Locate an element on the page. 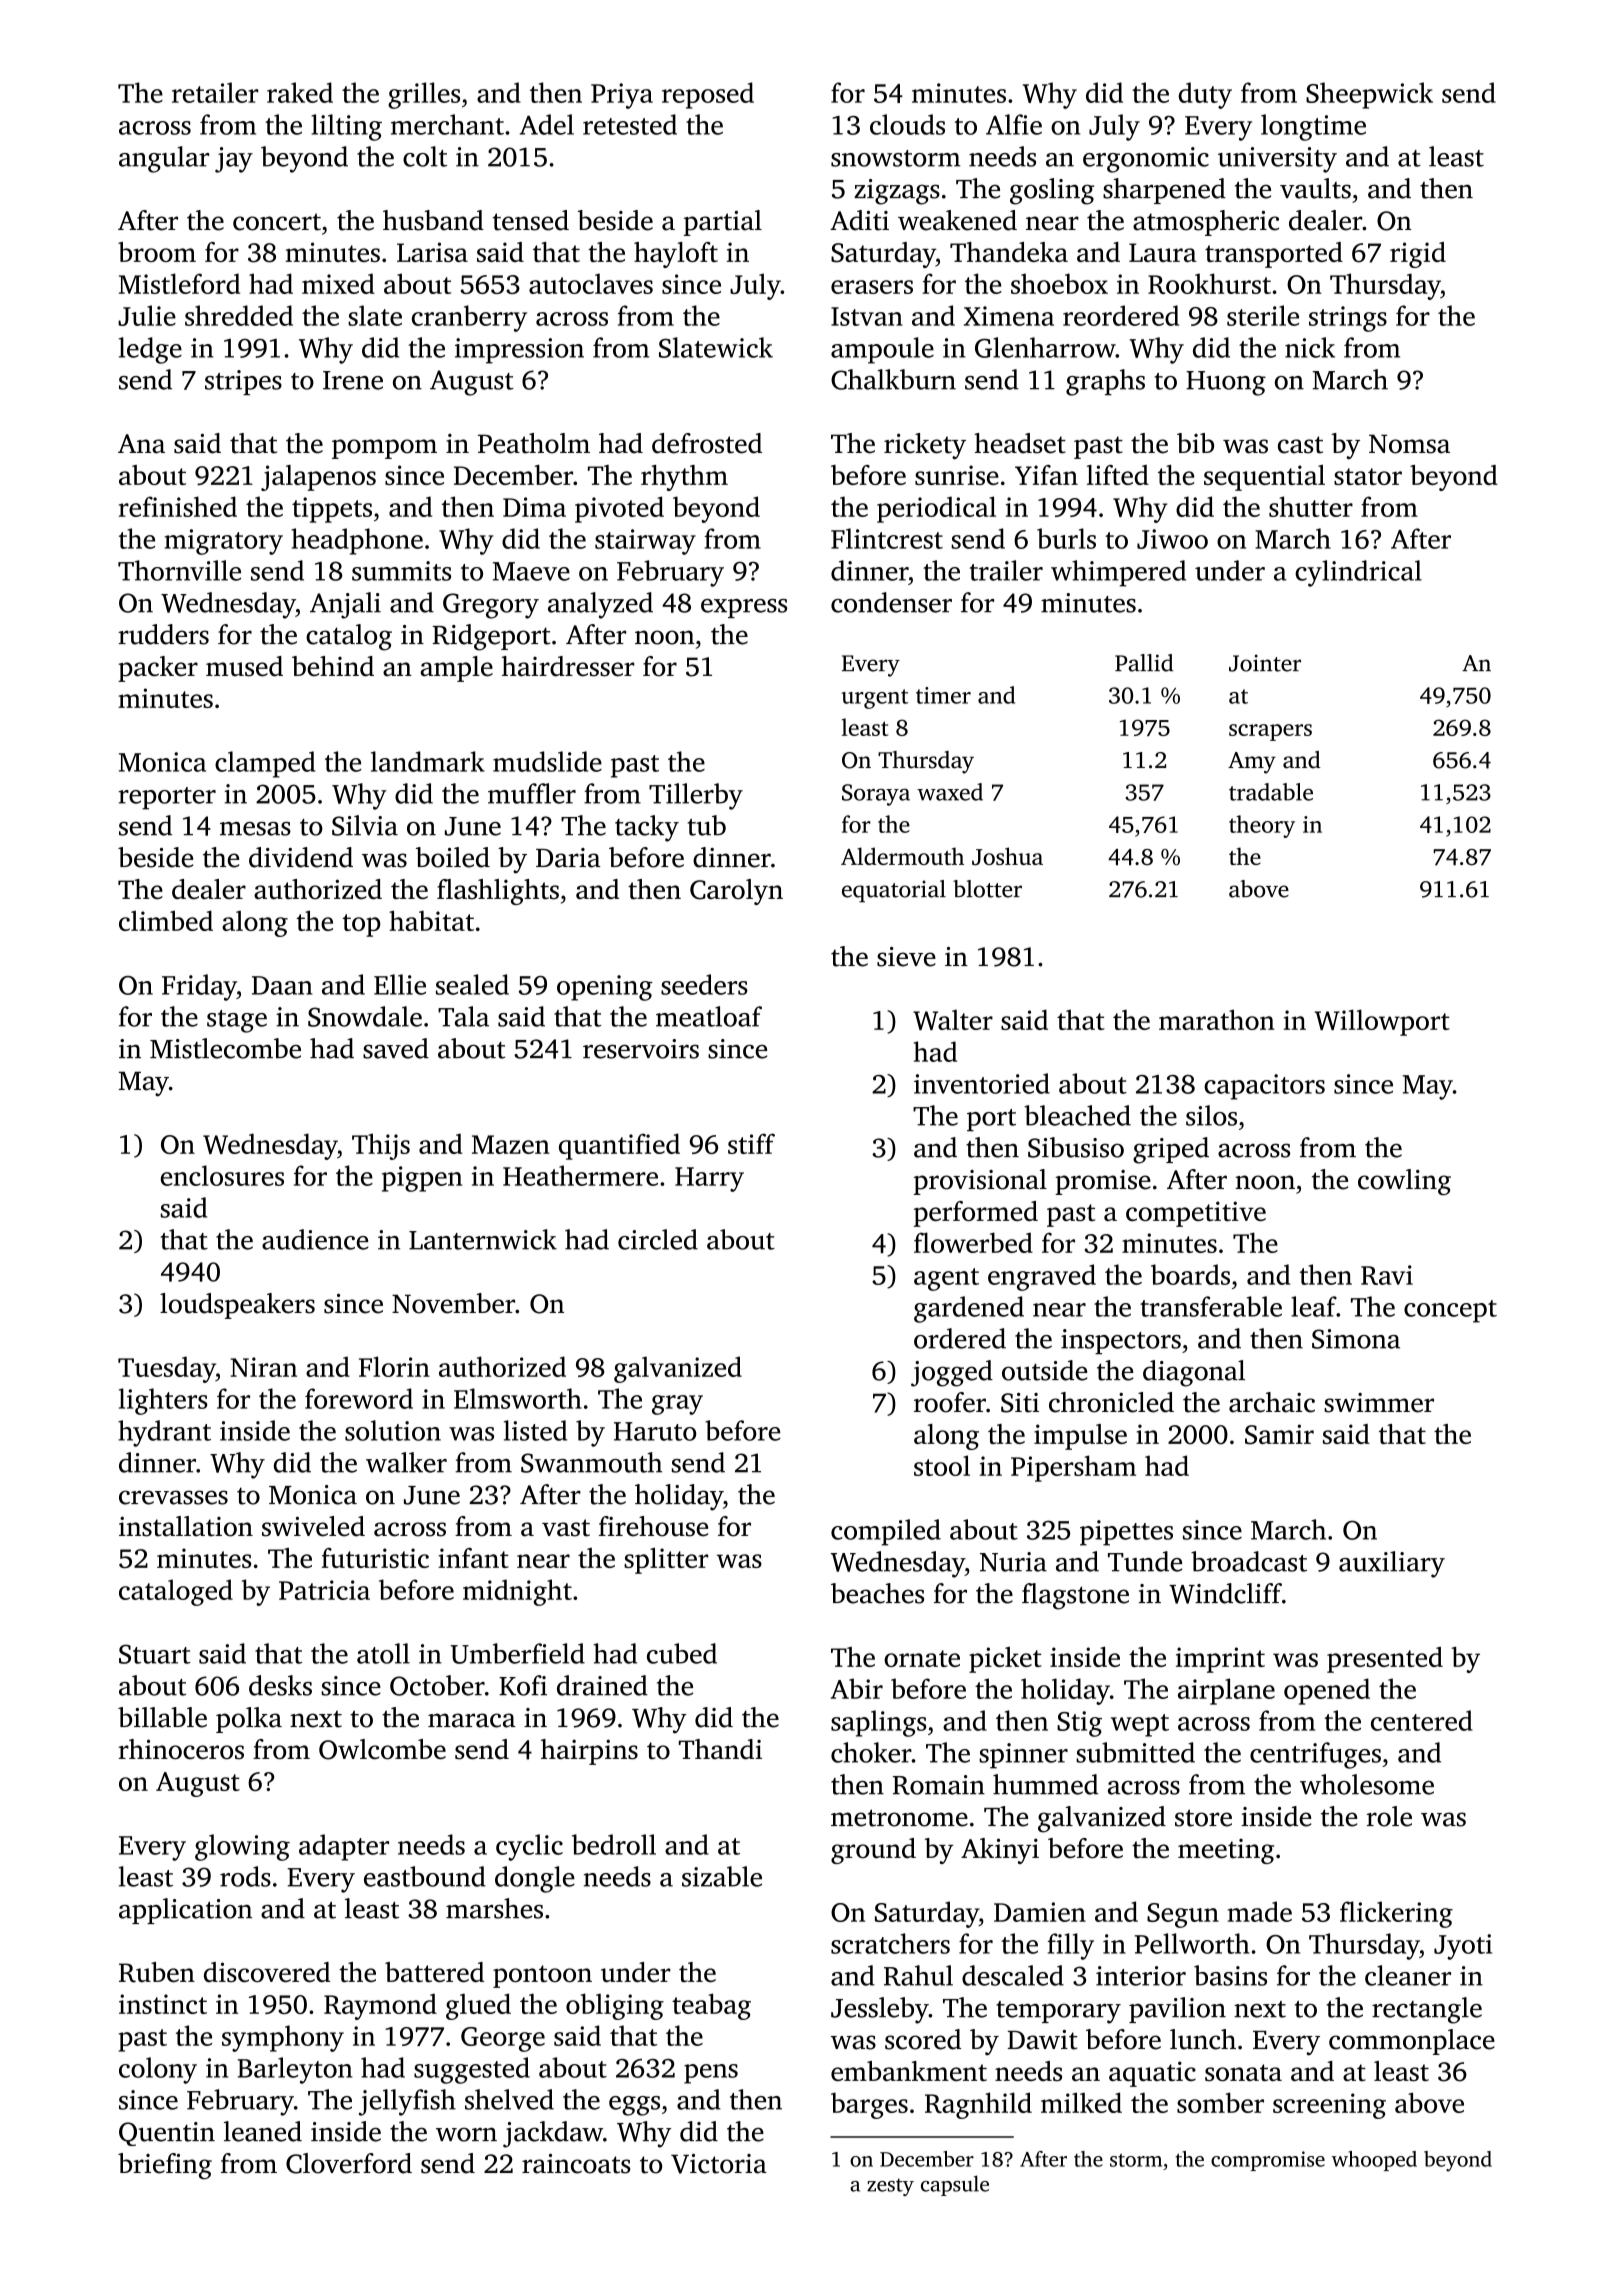 This document has height=2292, width=1620. autoclaves is located at coordinates (591, 283).
